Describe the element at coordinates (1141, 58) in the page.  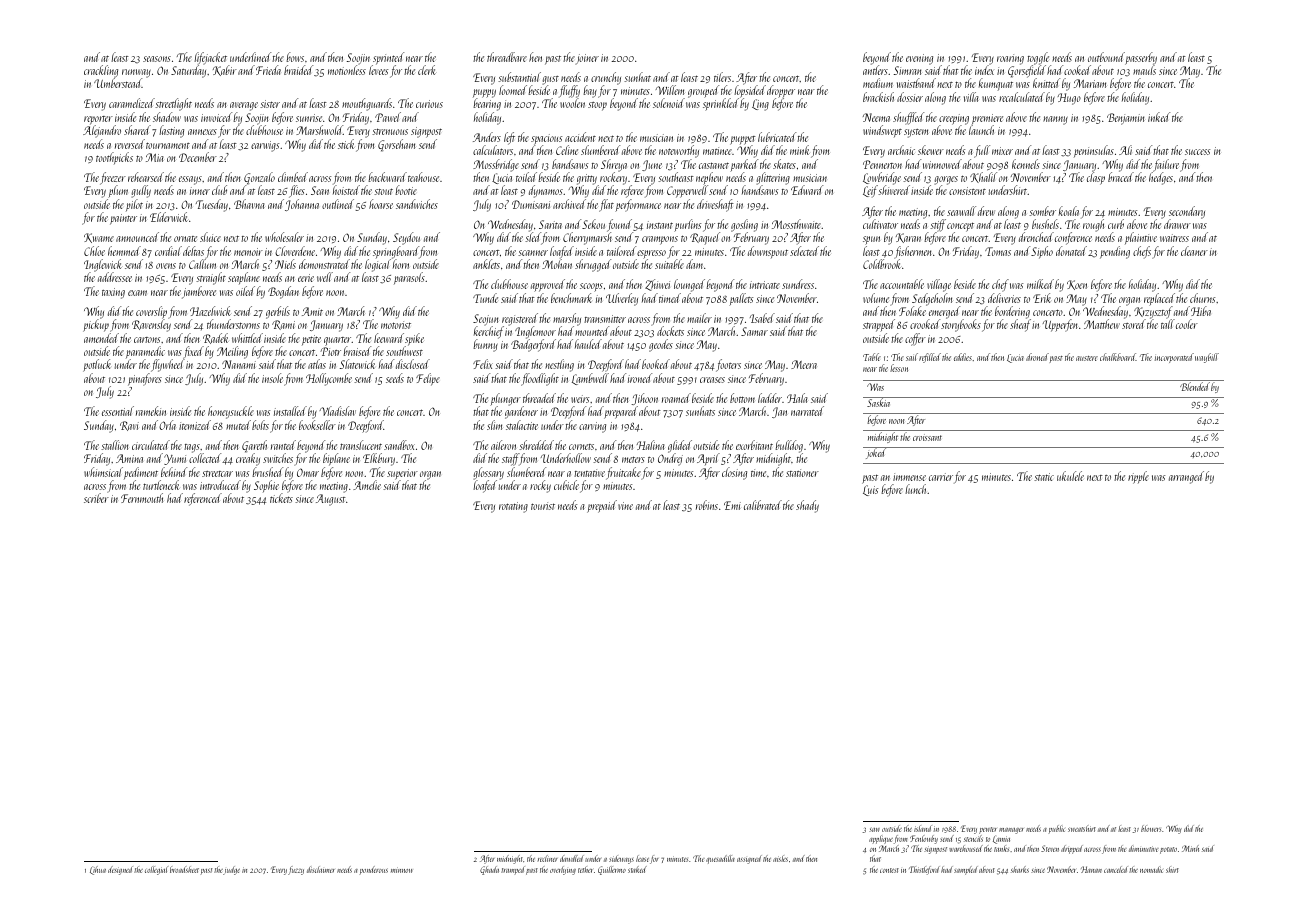
I see `passerby` at that location.
